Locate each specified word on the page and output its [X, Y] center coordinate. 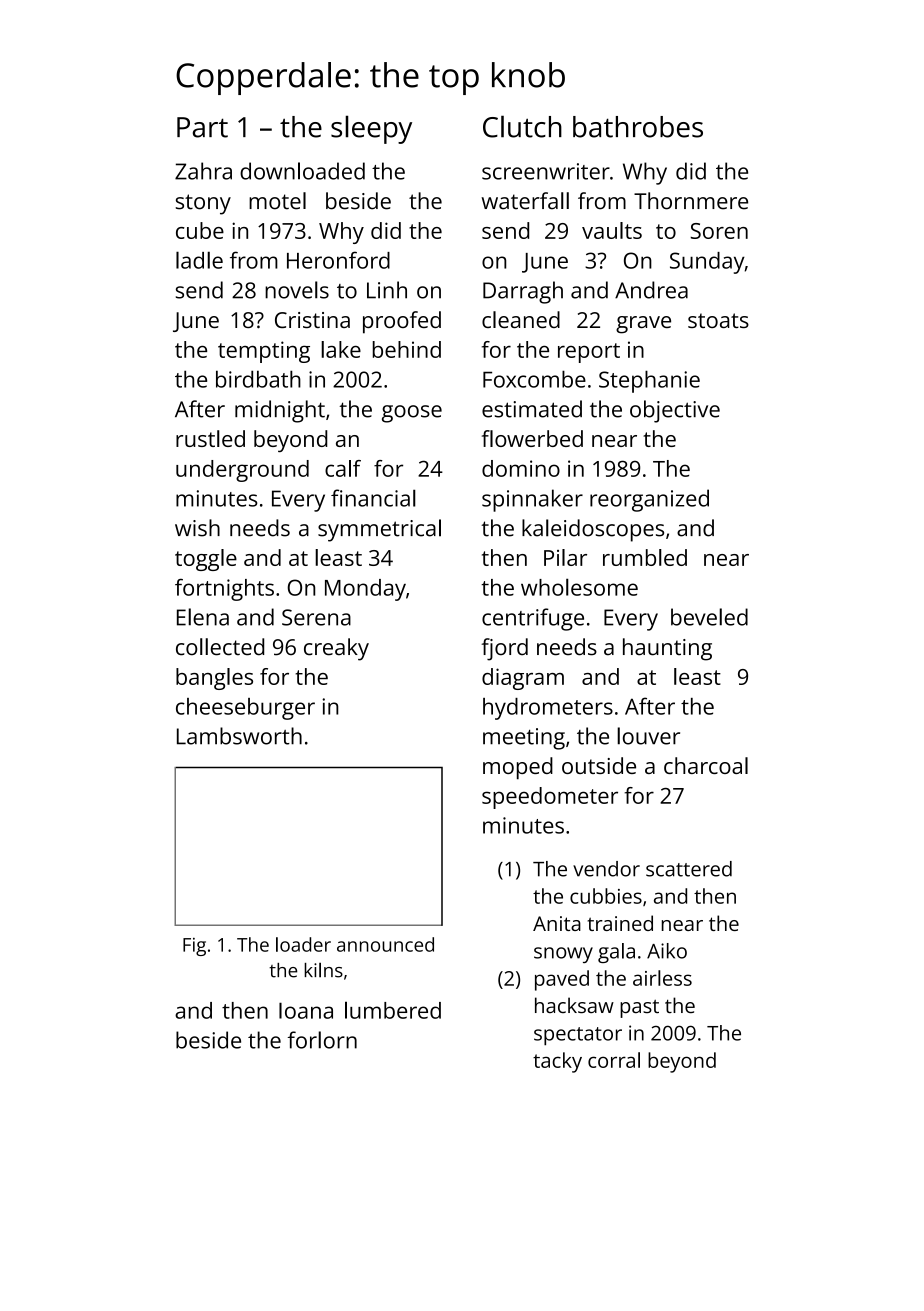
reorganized [649, 500]
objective [675, 411]
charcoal [706, 765]
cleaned [521, 319]
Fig [194, 947]
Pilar [565, 557]
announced [385, 944]
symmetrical [379, 530]
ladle [199, 260]
